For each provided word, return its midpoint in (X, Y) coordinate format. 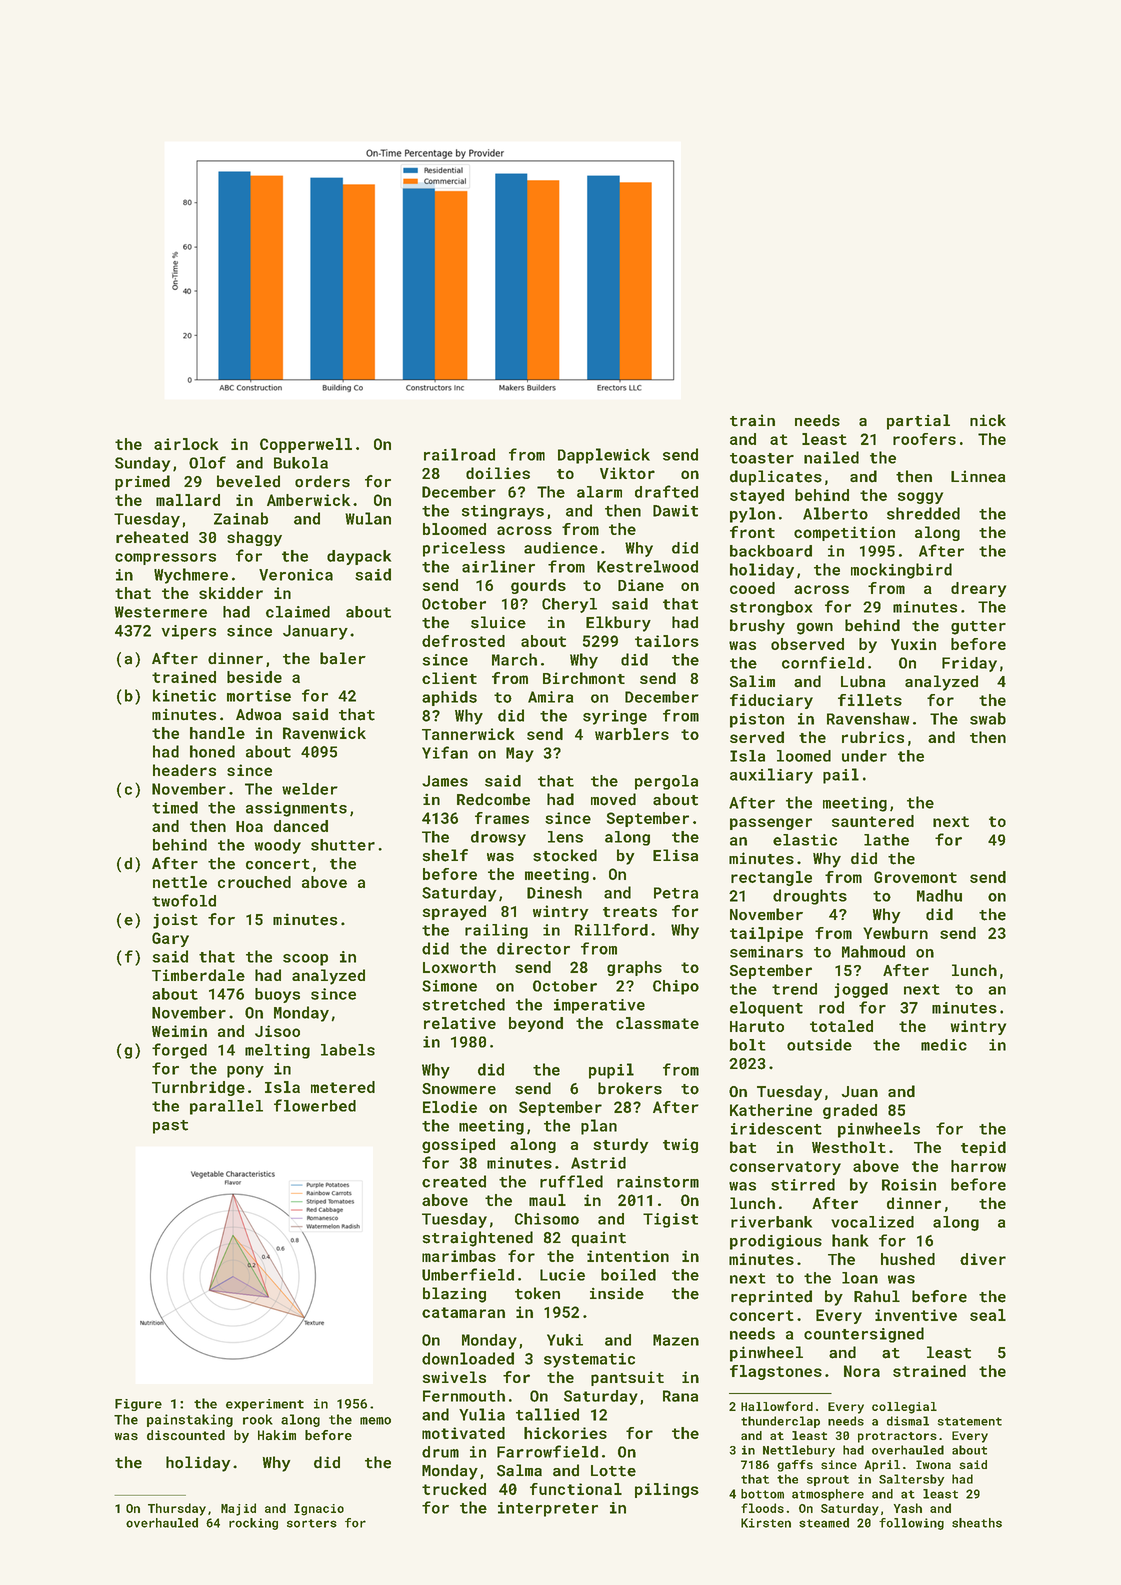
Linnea (978, 476)
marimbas (459, 1256)
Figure (138, 1405)
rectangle (771, 878)
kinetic (184, 695)
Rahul (877, 1296)
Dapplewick (604, 456)
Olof (207, 462)
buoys (277, 995)
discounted (186, 1435)
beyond (536, 1024)
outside (819, 1045)
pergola (666, 782)
